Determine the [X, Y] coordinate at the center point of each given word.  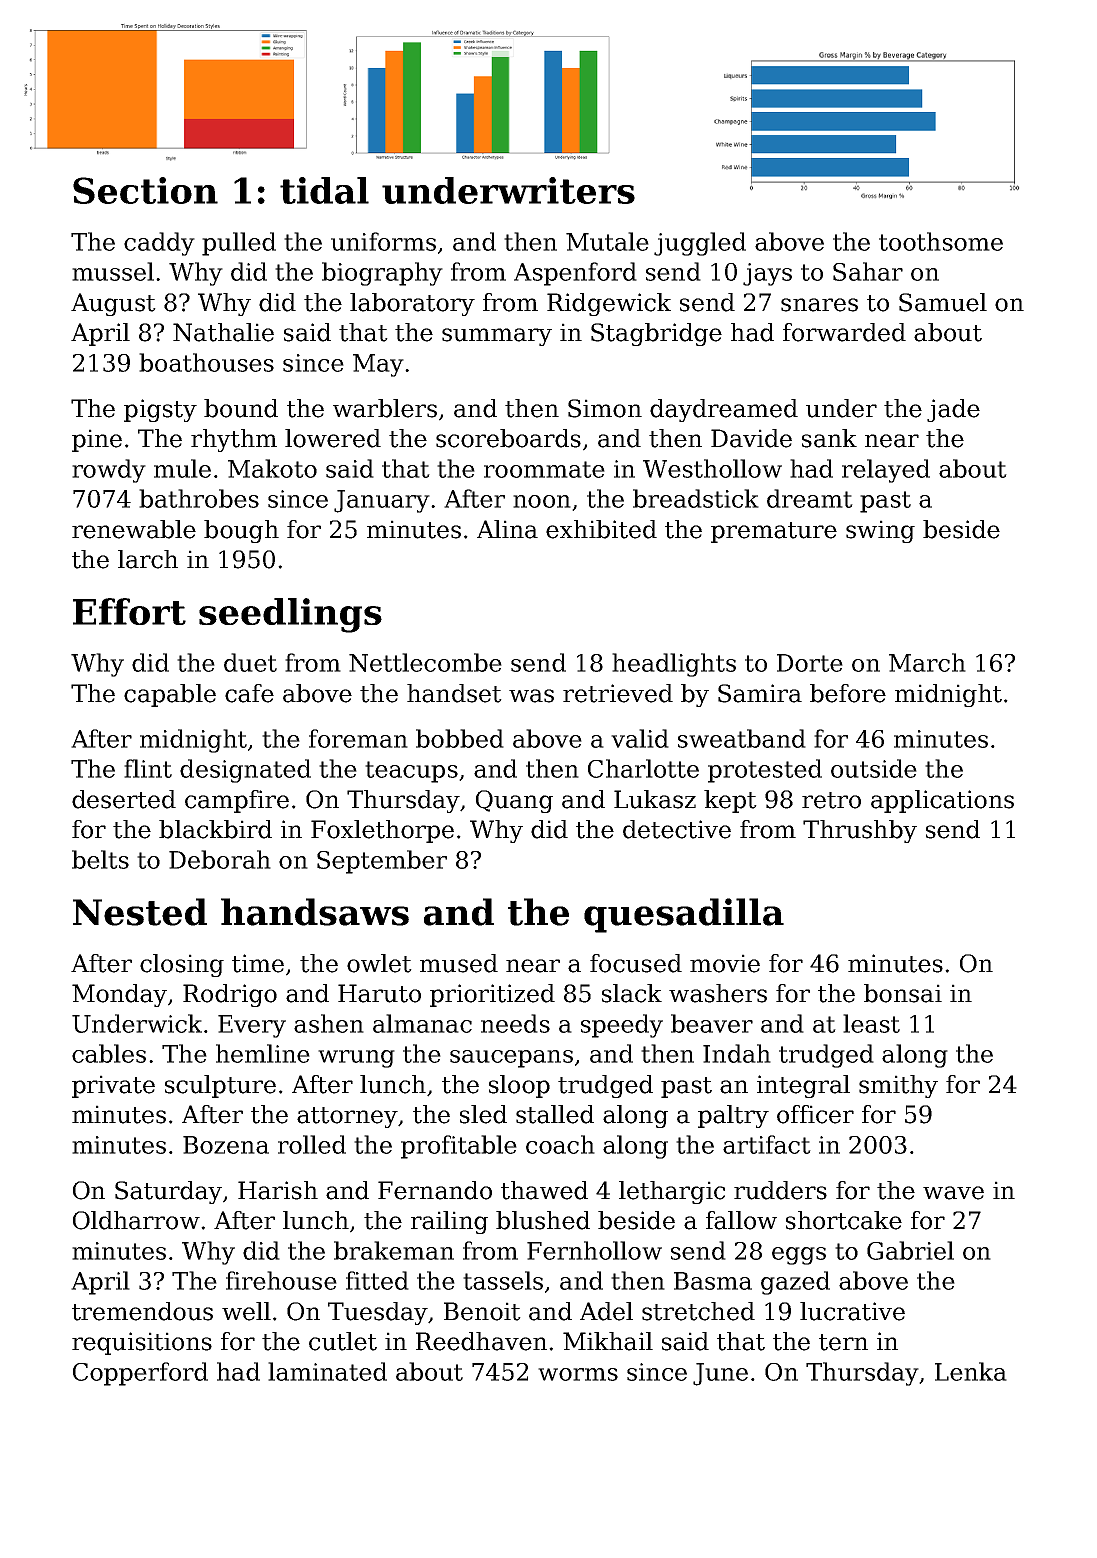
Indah [737, 1053]
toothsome [941, 241]
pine [97, 440]
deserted [124, 799]
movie [725, 963]
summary [497, 337]
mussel [113, 271]
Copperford [140, 1374]
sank [829, 438]
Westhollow [712, 468]
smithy [898, 1086]
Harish [278, 1190]
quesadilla [684, 915]
